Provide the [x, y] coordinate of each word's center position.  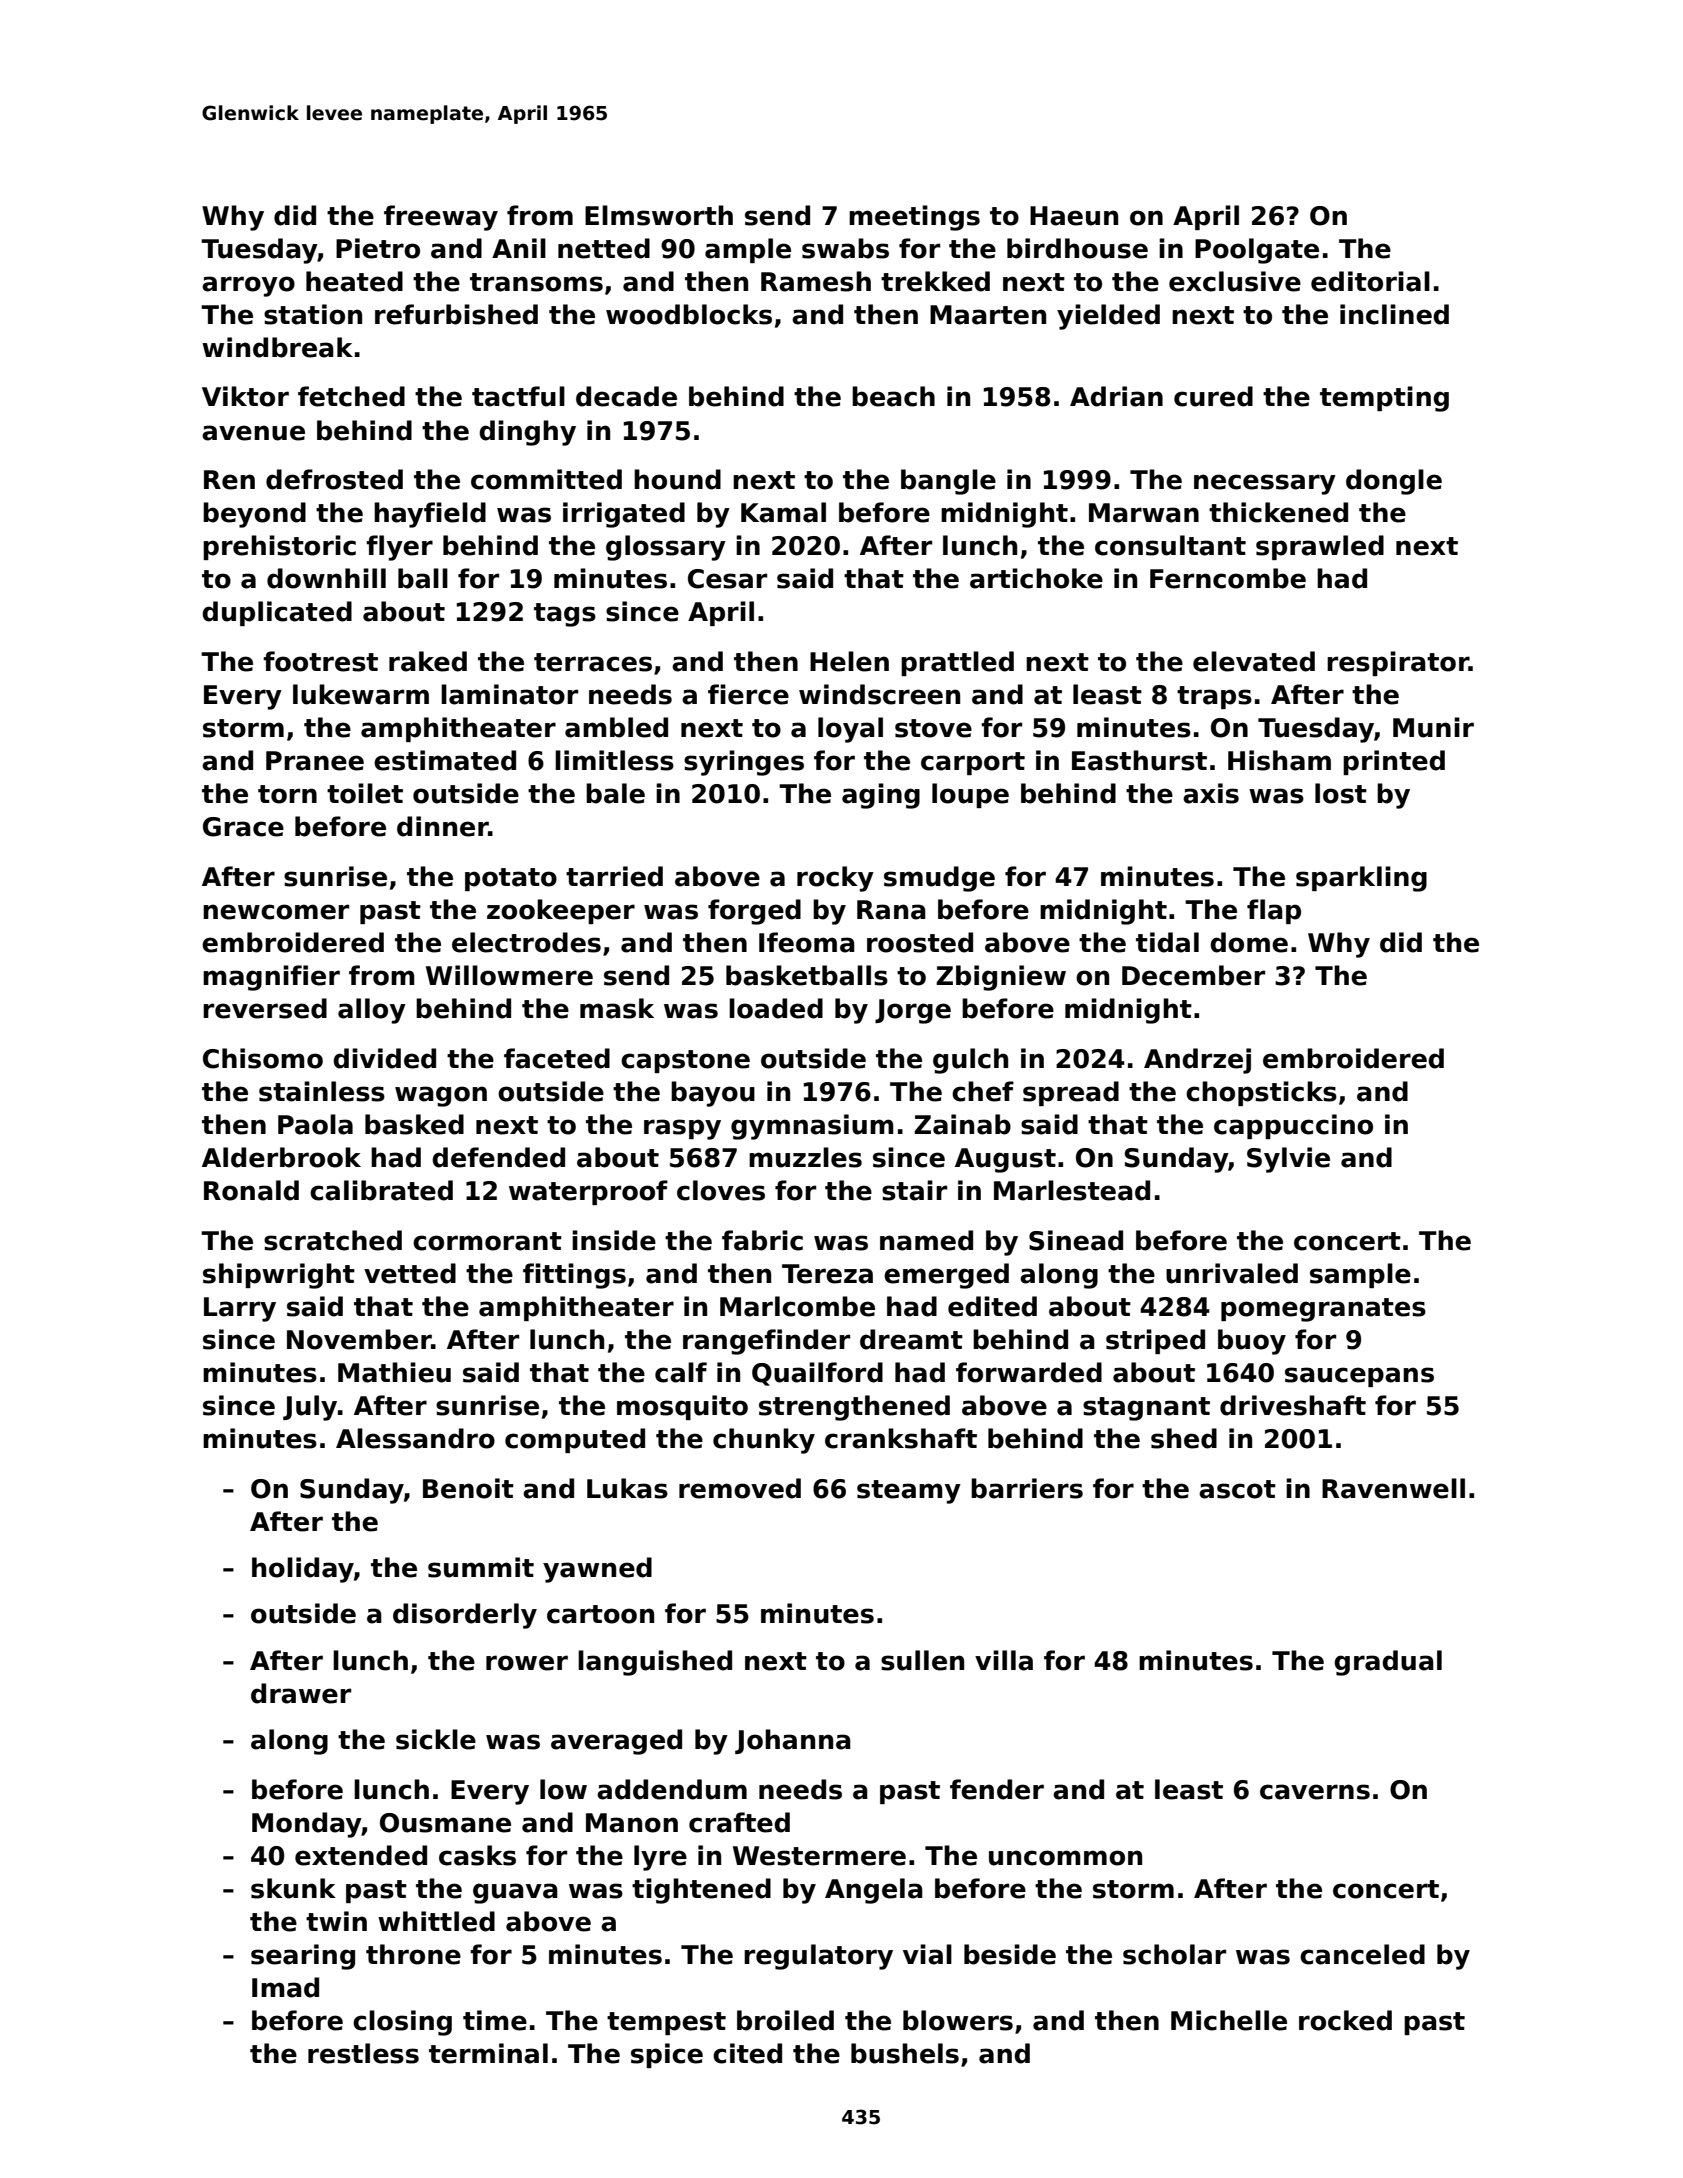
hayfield [430, 515]
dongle [1394, 482]
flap [1274, 911]
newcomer [276, 912]
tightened [701, 1891]
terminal [488, 2053]
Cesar [727, 579]
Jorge [913, 1011]
